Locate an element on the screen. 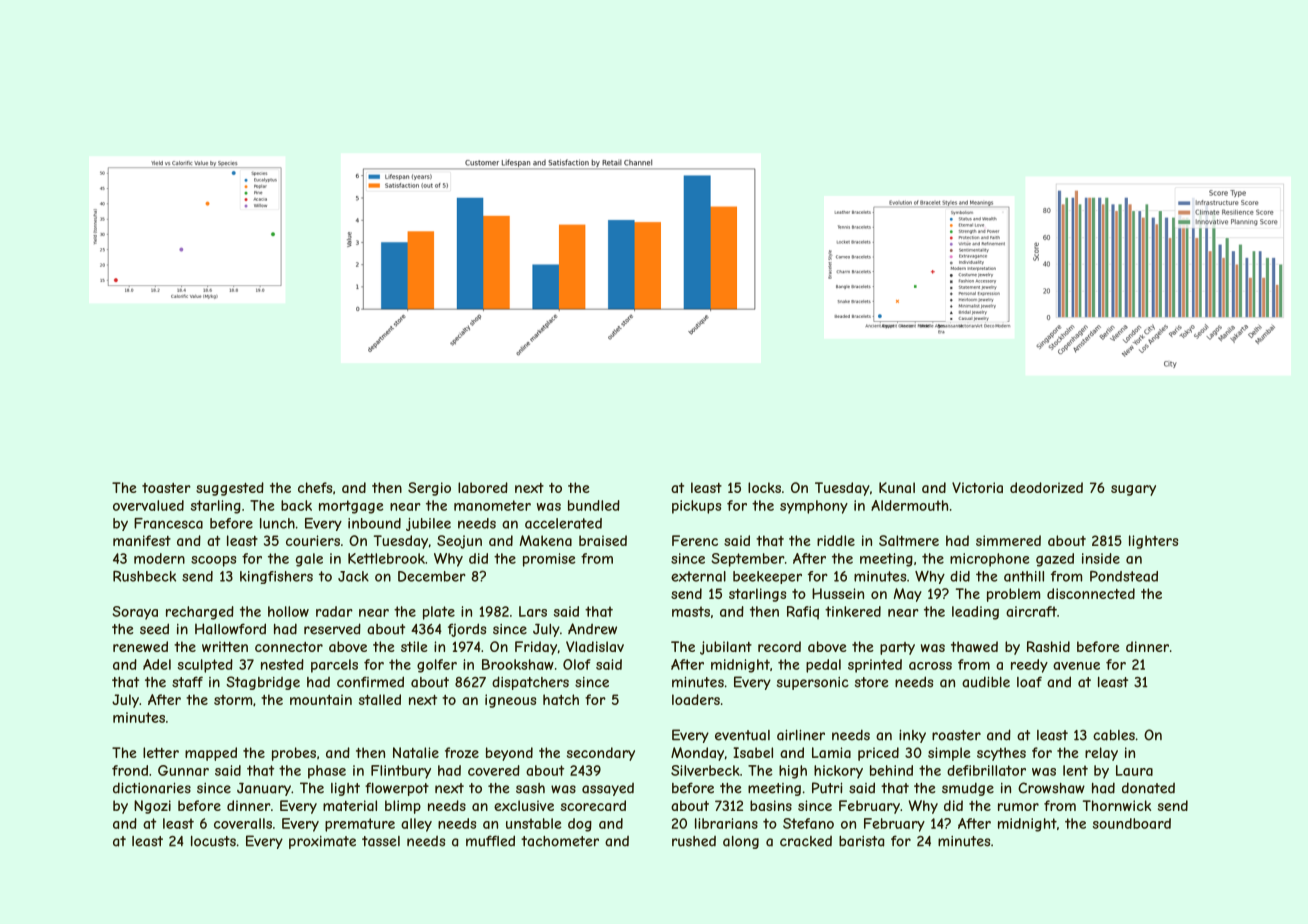  Andrew is located at coordinates (592, 629).
